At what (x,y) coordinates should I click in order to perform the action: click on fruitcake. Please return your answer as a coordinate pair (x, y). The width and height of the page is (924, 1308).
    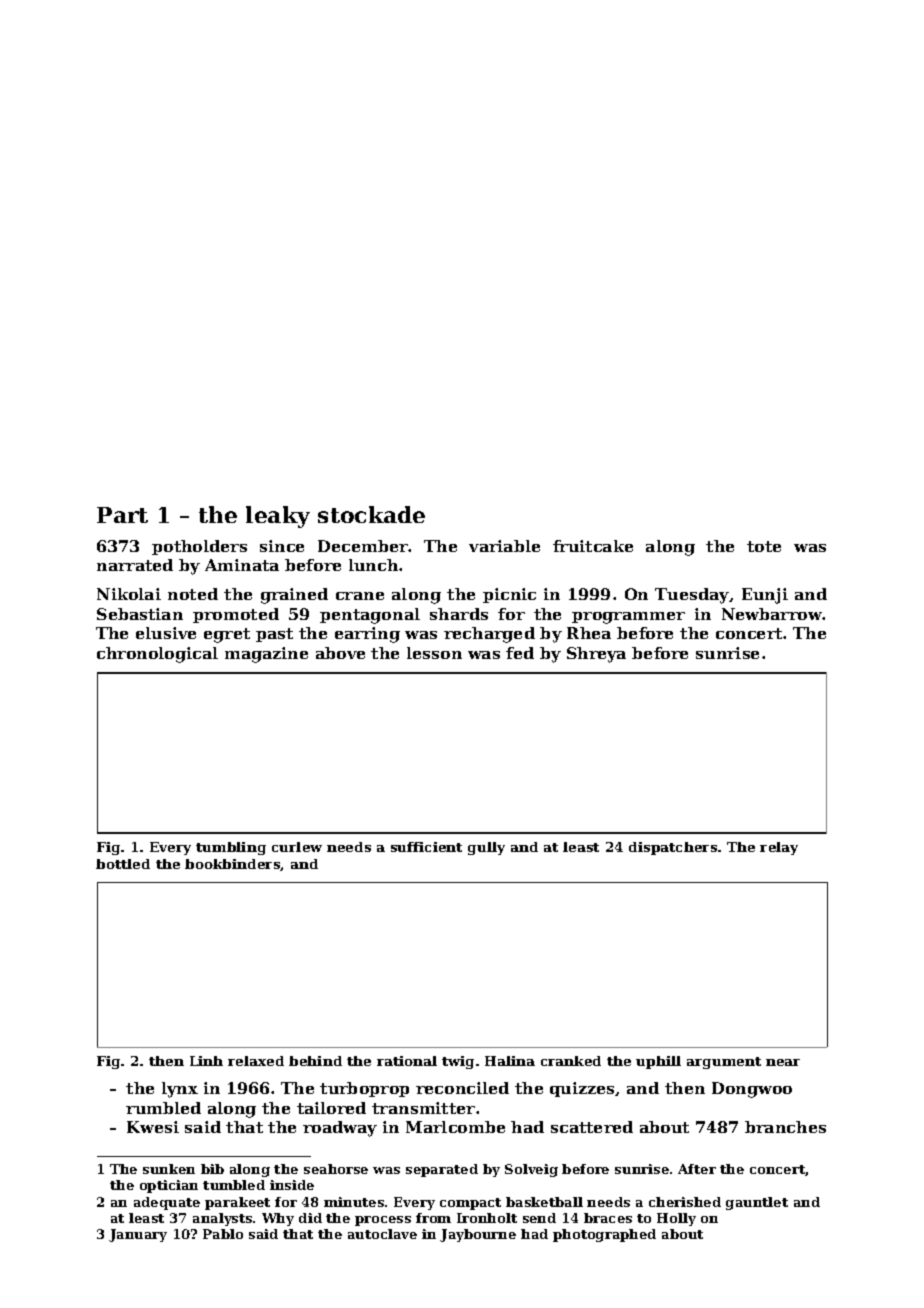
    Looking at the image, I should click on (593, 546).
